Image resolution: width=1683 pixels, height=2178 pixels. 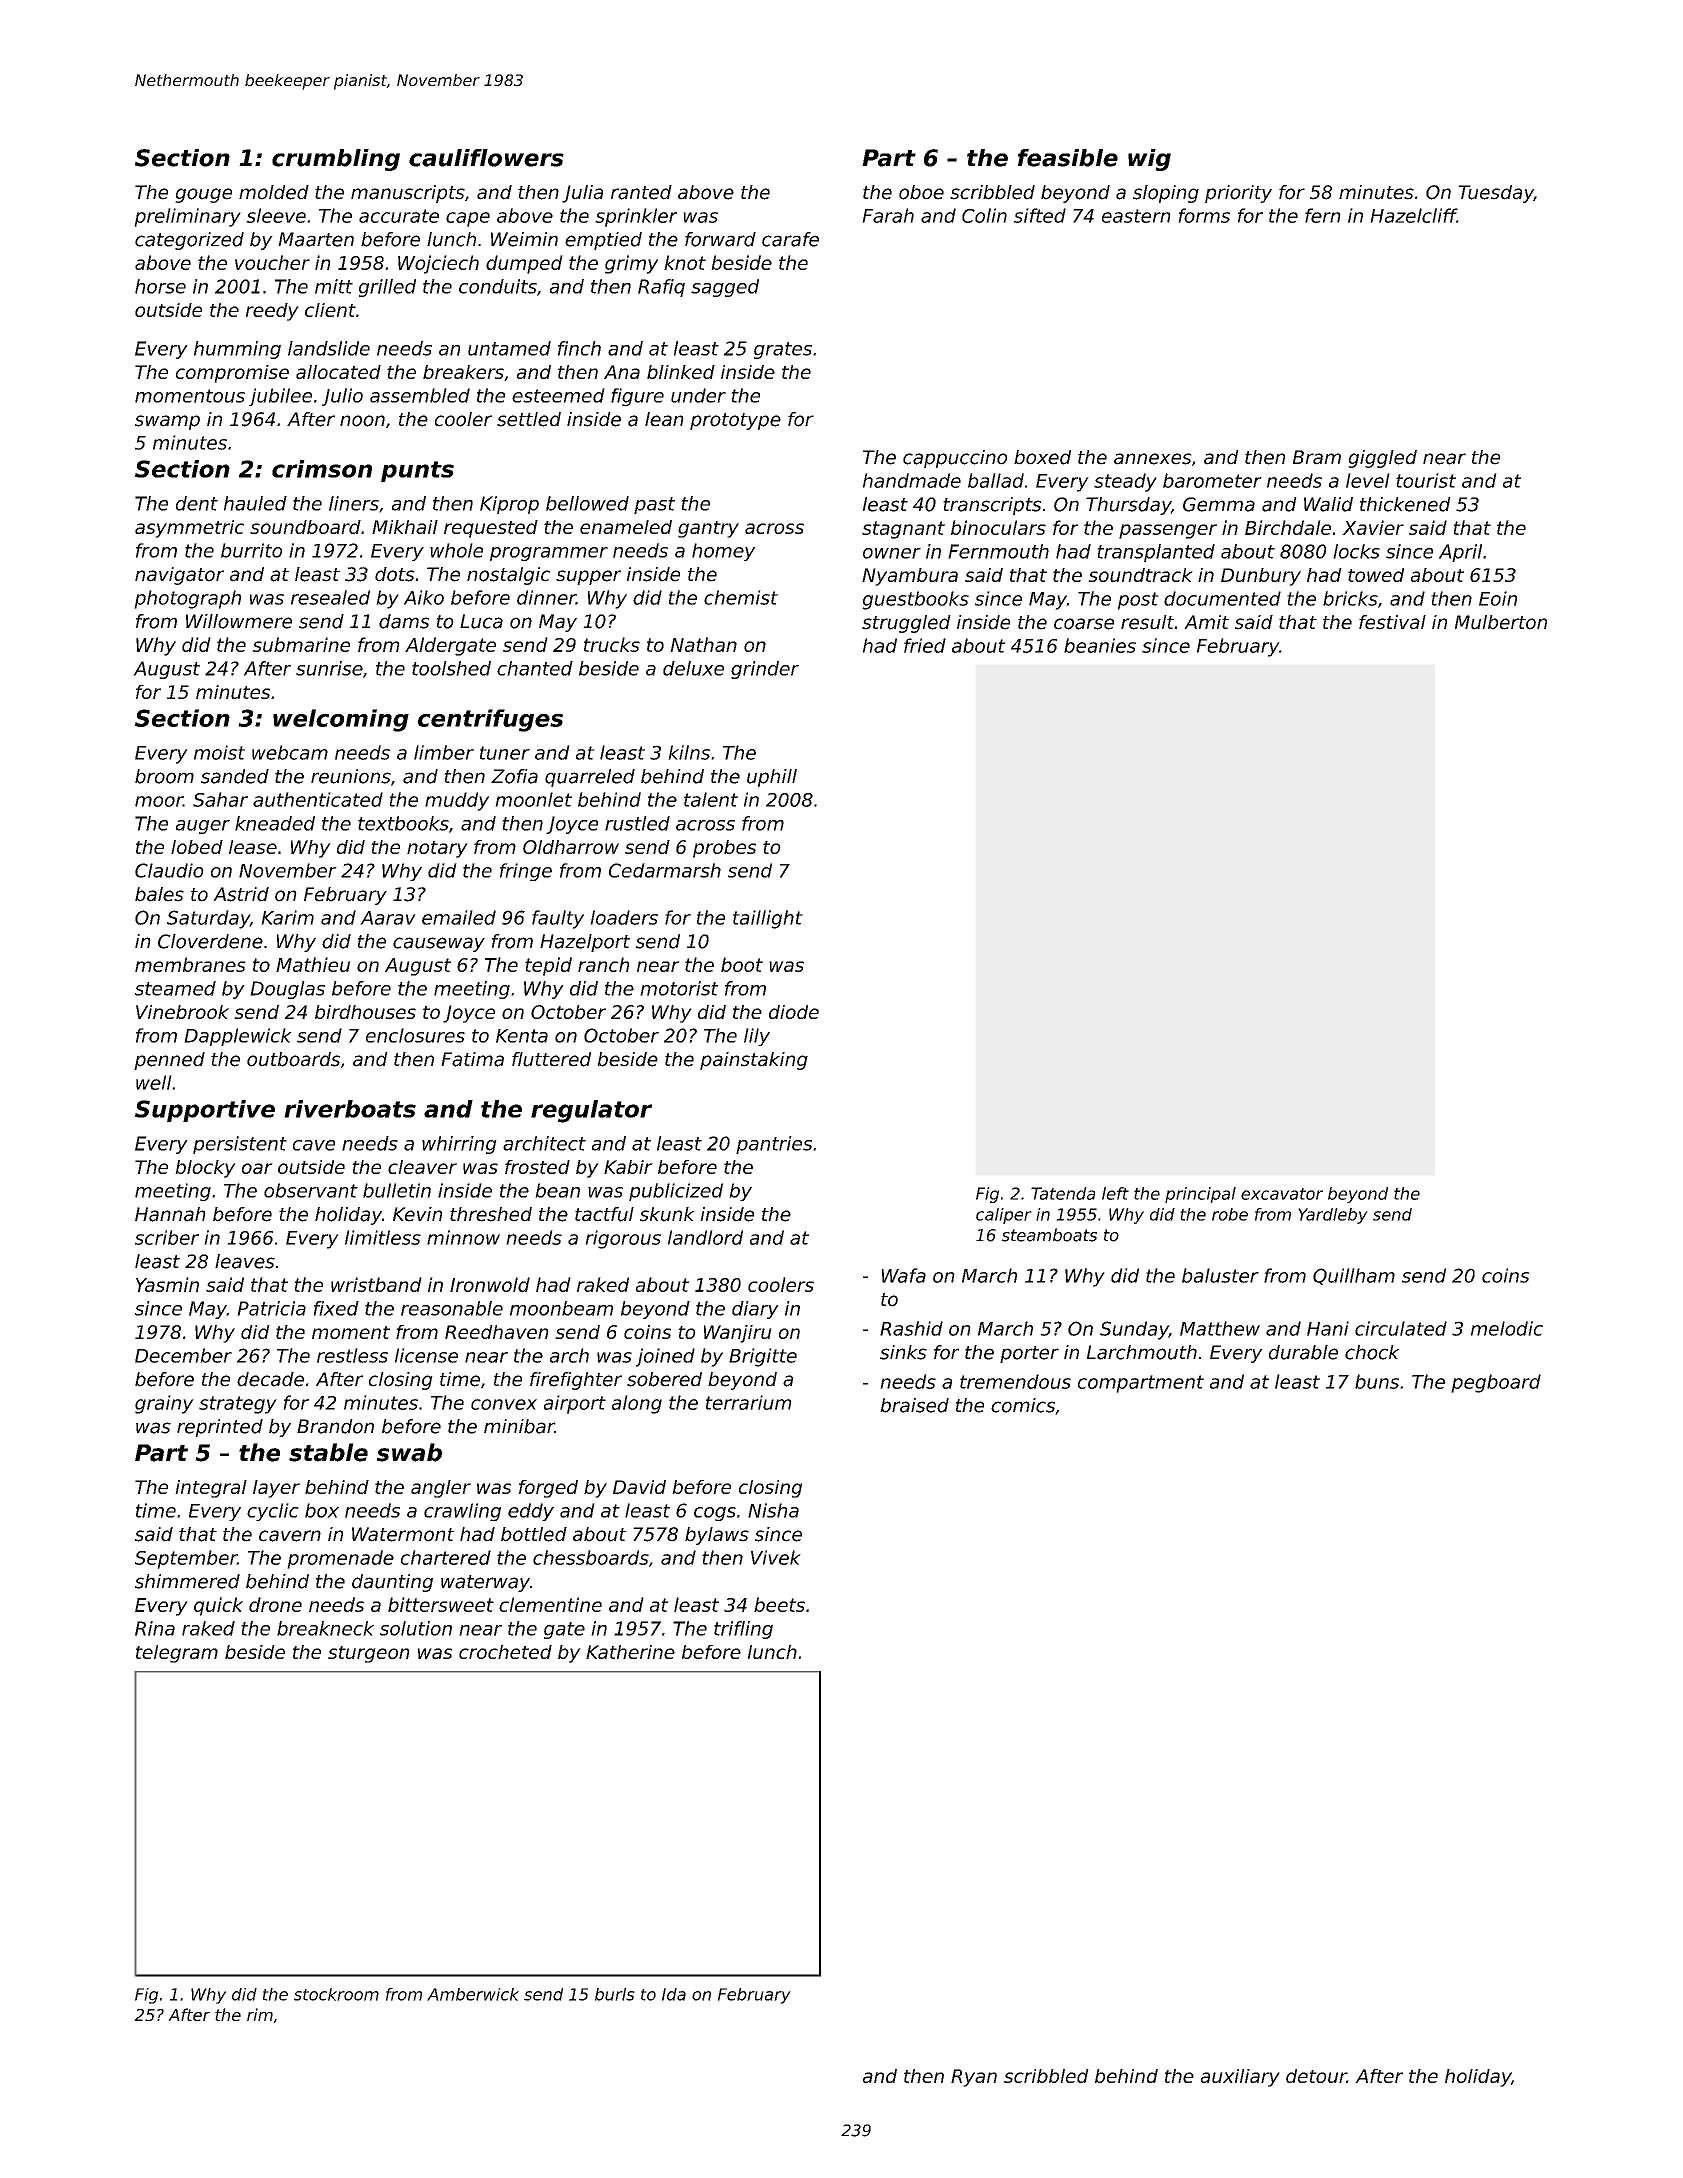 I want to click on Ryan, so click(x=974, y=2078).
